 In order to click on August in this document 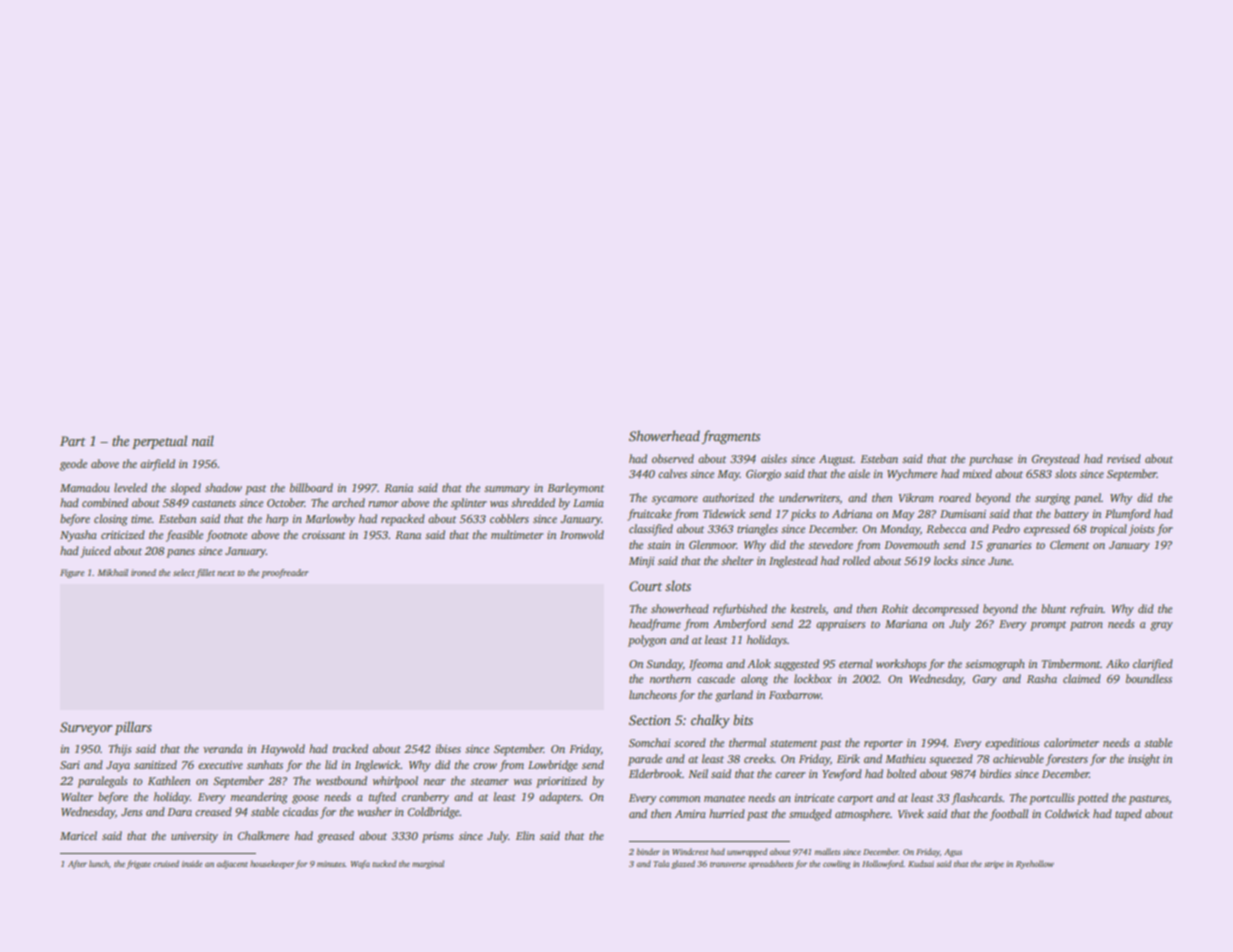, I will do `click(836, 460)`.
